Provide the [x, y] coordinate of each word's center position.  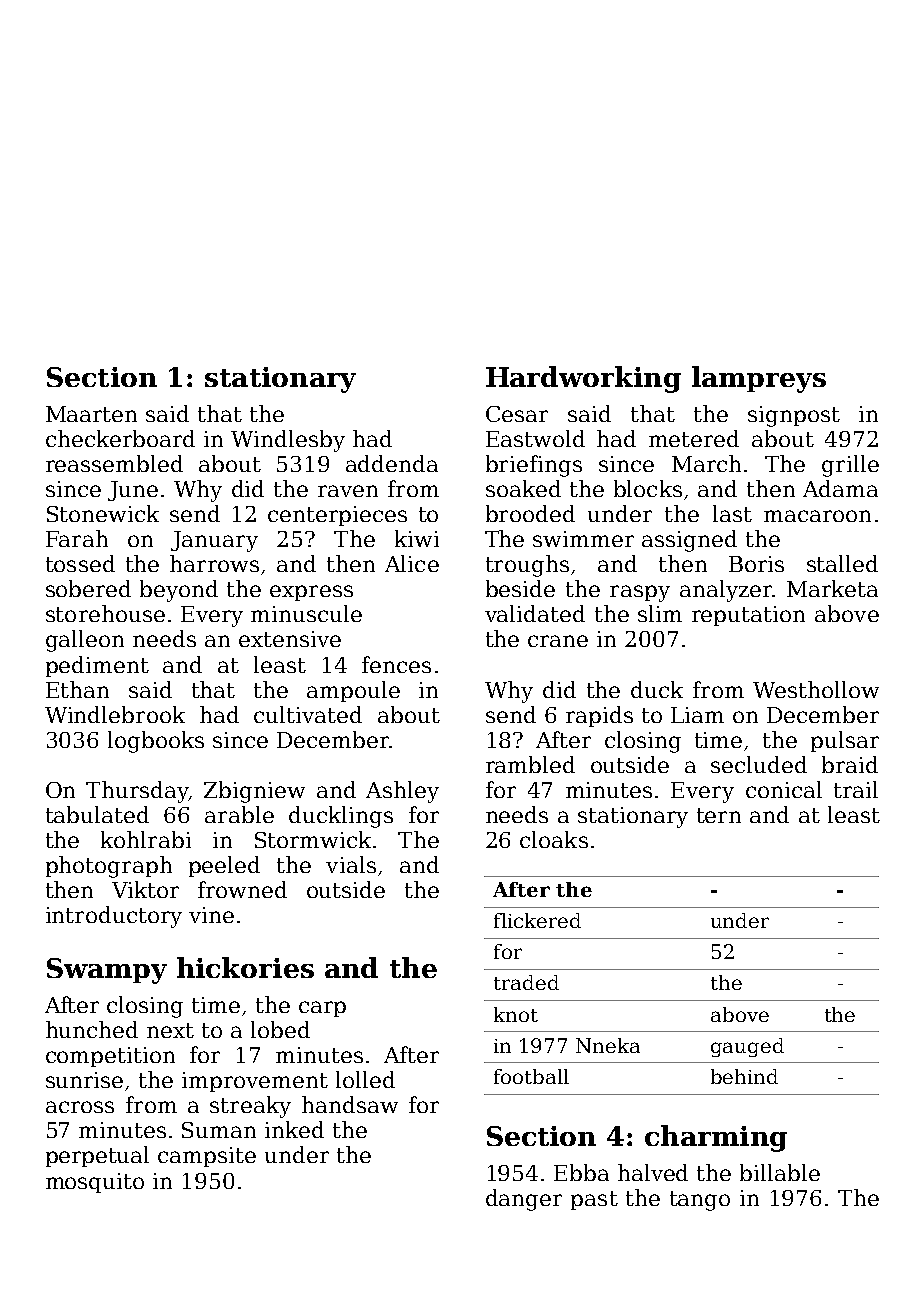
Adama [840, 488]
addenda [392, 463]
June [133, 491]
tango [700, 1201]
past [594, 1200]
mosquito [95, 1183]
